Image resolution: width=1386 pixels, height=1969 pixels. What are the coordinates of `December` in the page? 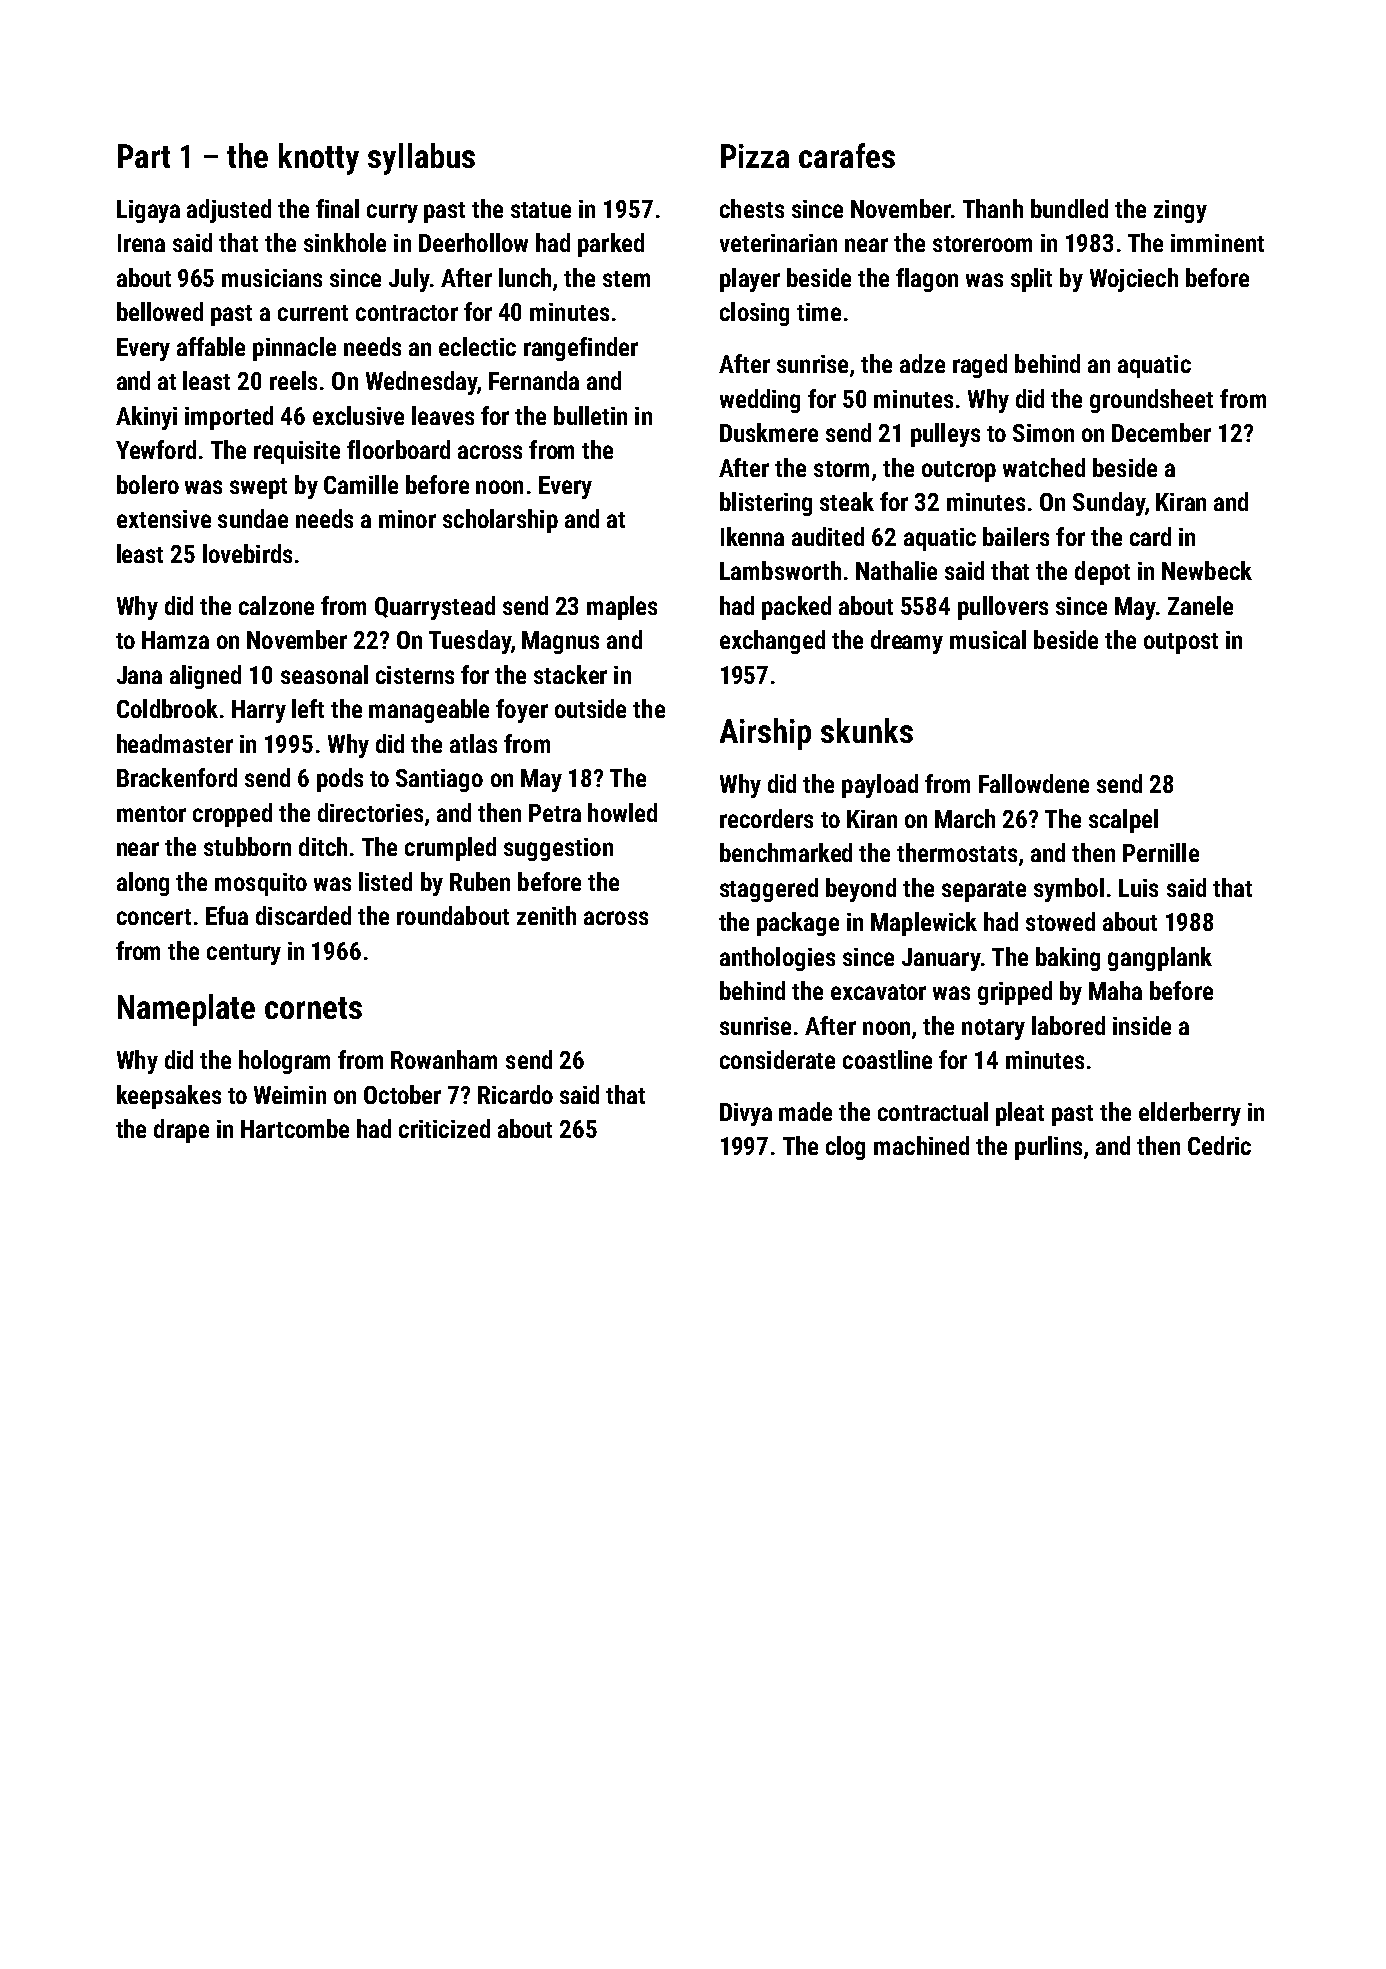 It's located at (1161, 432).
